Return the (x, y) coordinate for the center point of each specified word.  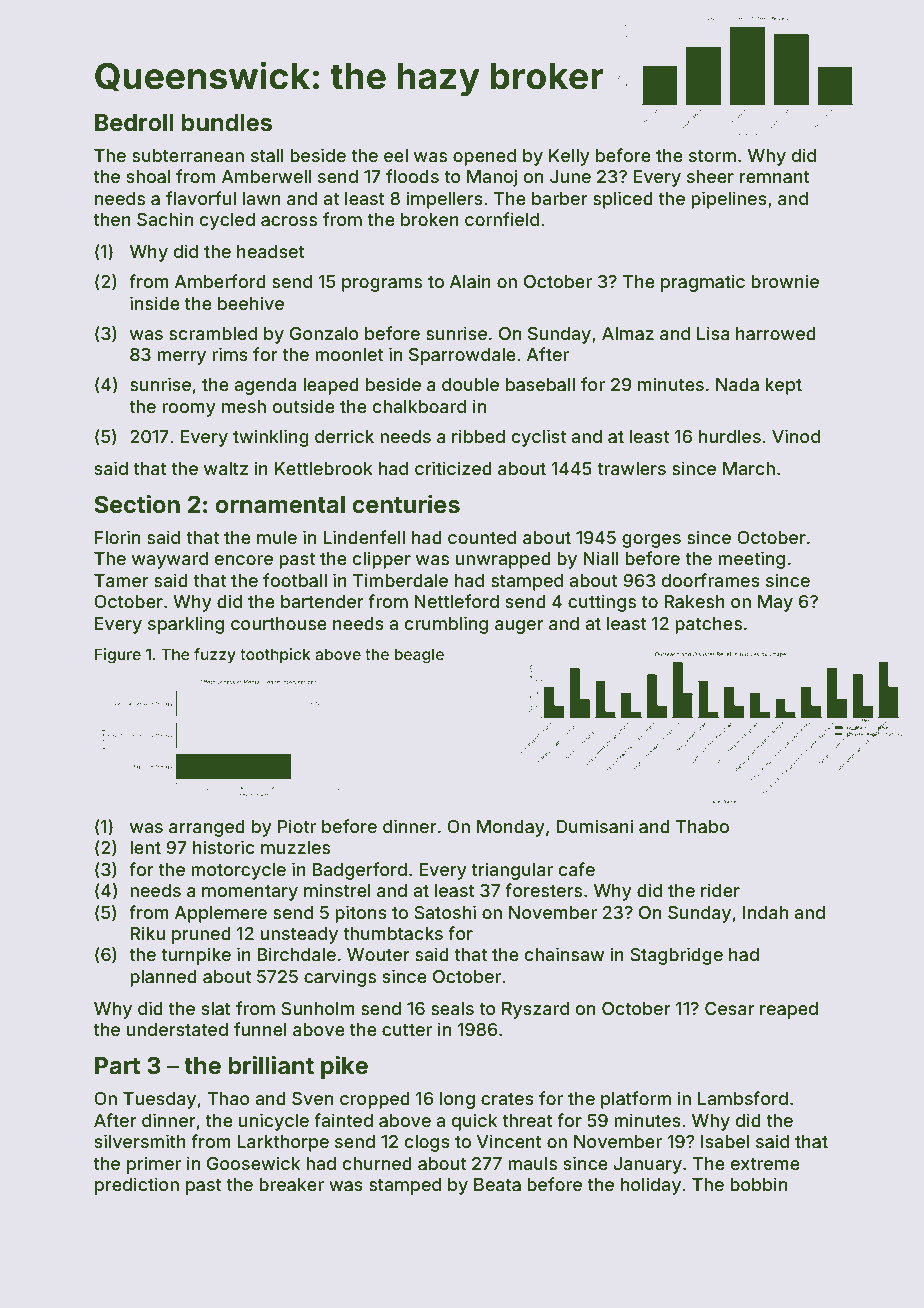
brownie (785, 281)
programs (382, 285)
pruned (201, 935)
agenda (265, 386)
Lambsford (743, 1098)
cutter (407, 1030)
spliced (623, 200)
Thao (228, 1098)
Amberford (220, 281)
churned (377, 1163)
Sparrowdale (462, 356)
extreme (765, 1164)
